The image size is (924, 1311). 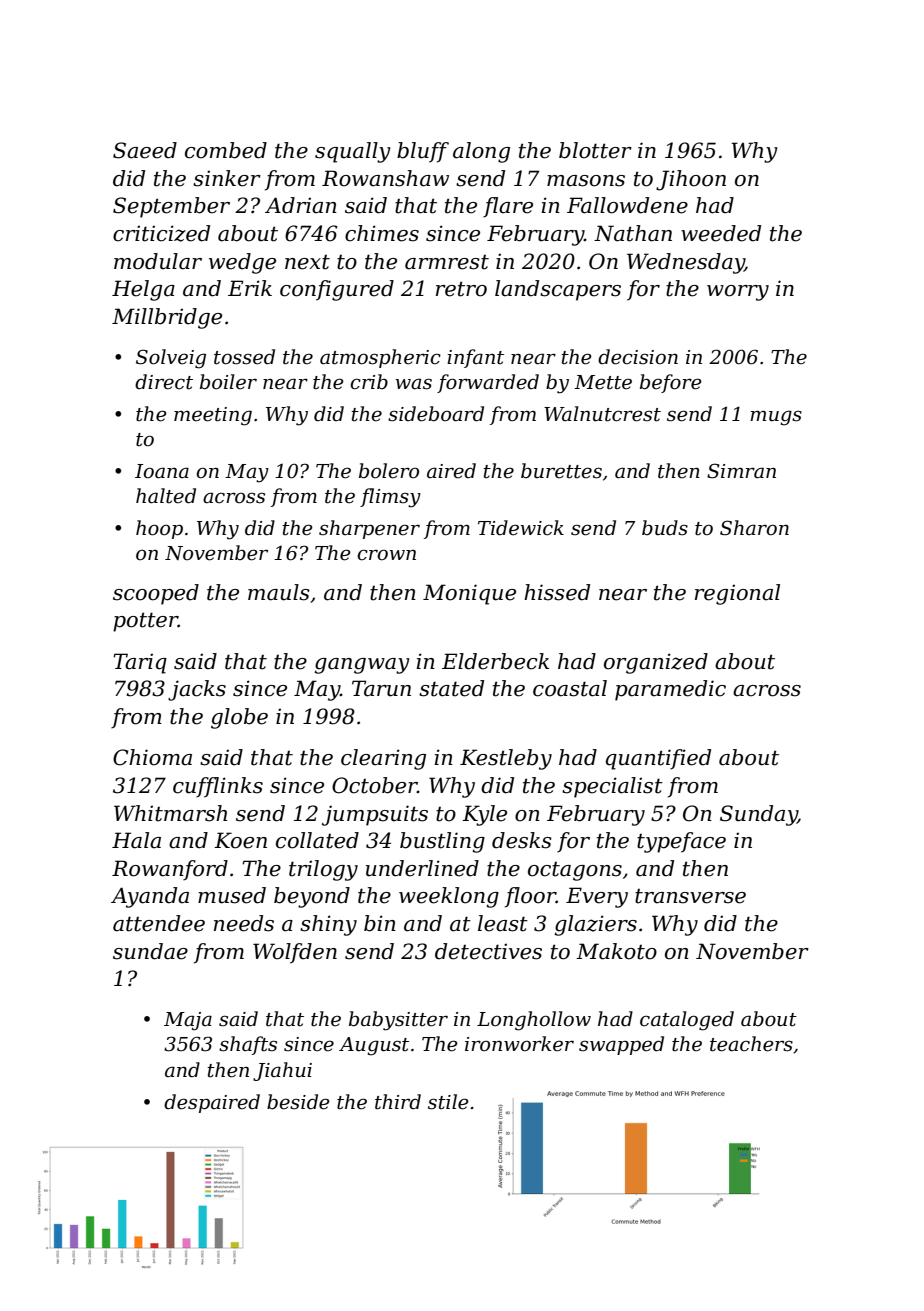 What do you see at coordinates (398, 1102) in the screenshot?
I see `third` at bounding box center [398, 1102].
